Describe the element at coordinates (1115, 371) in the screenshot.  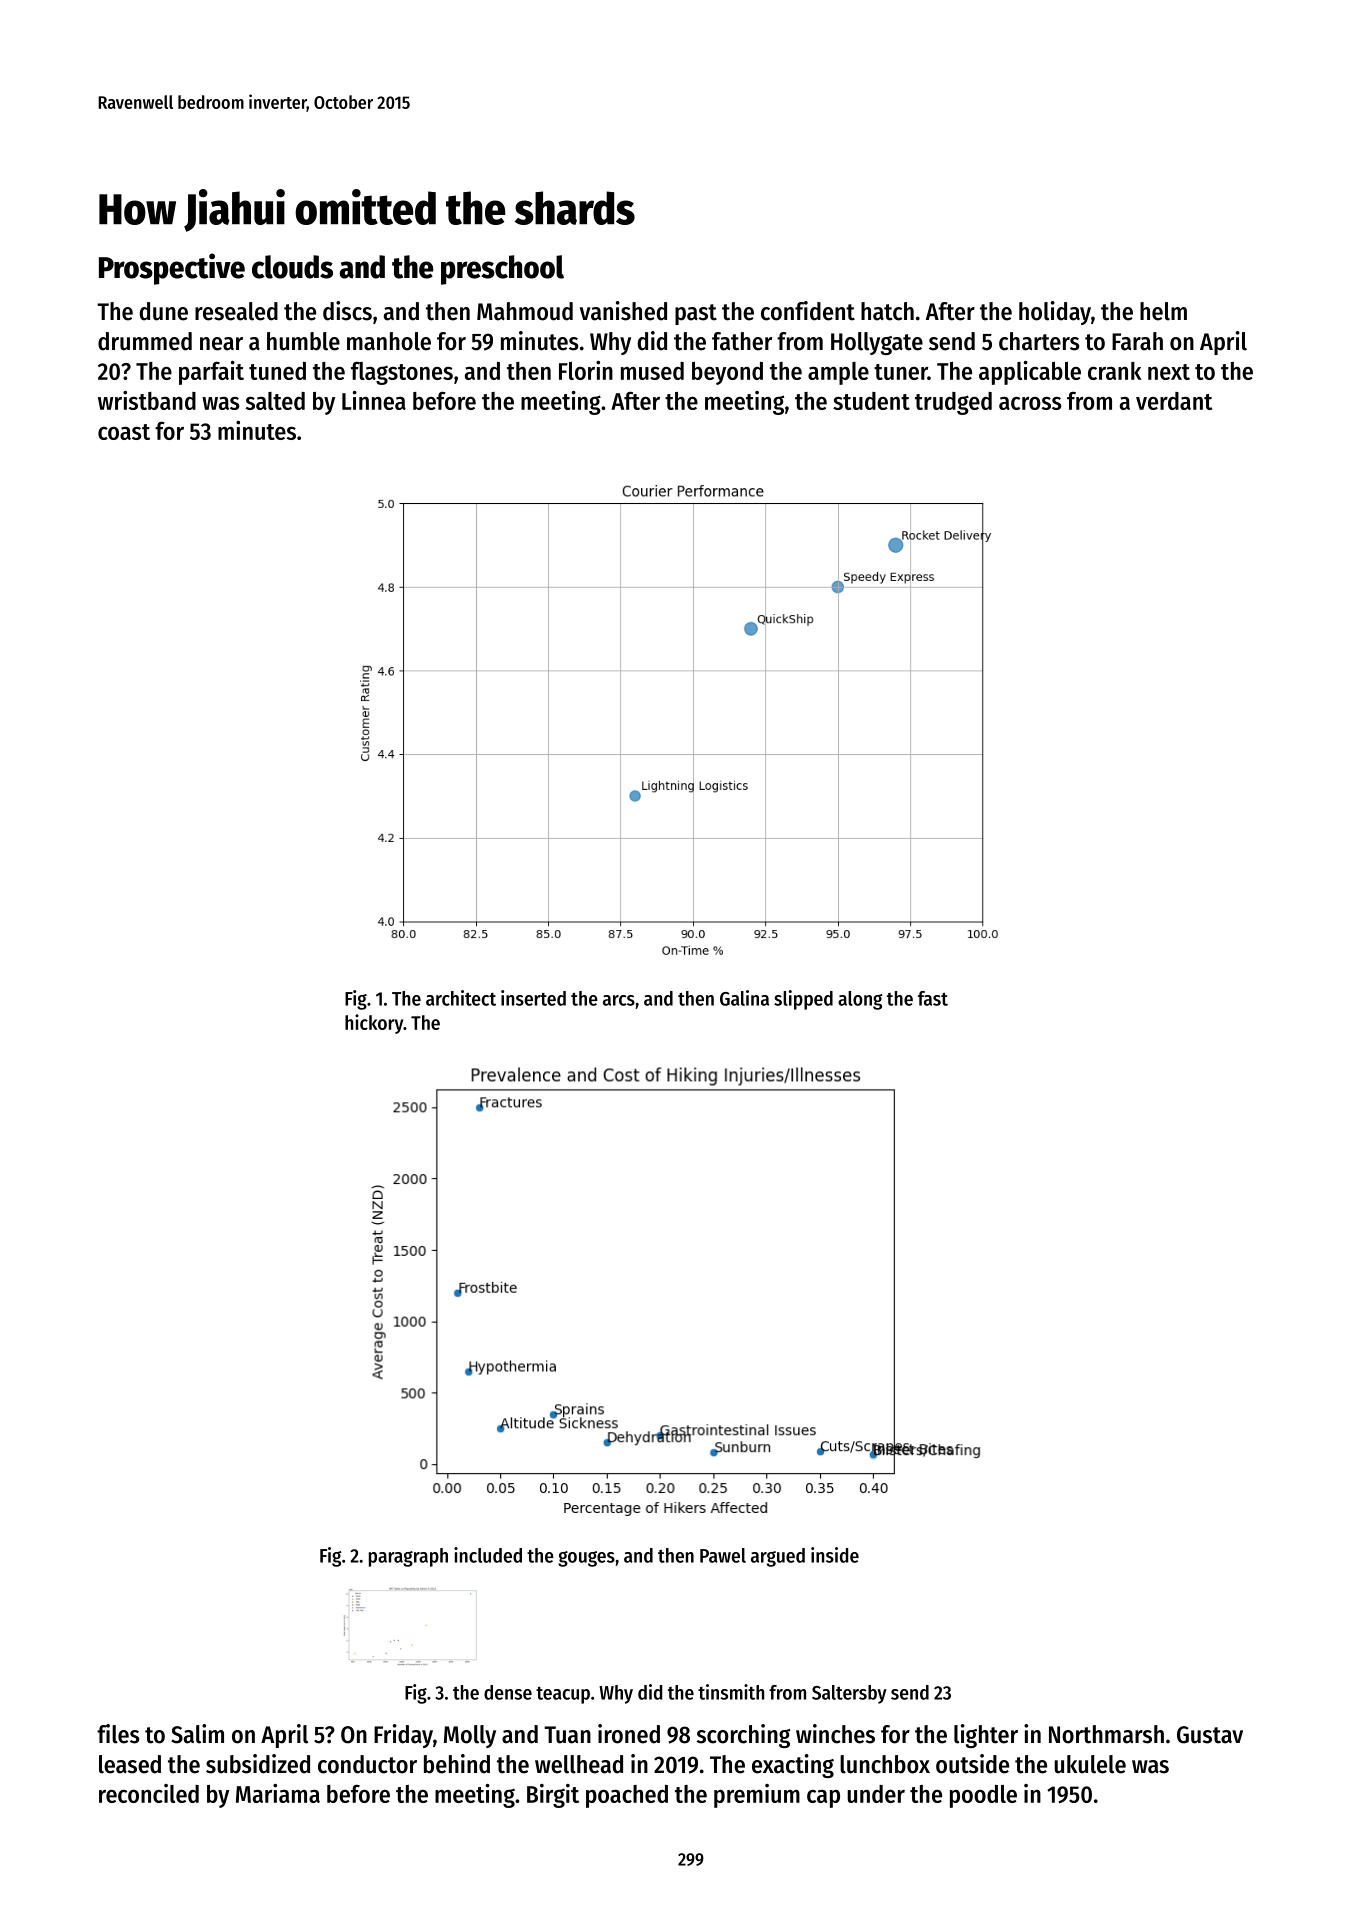
I see `crank` at that location.
